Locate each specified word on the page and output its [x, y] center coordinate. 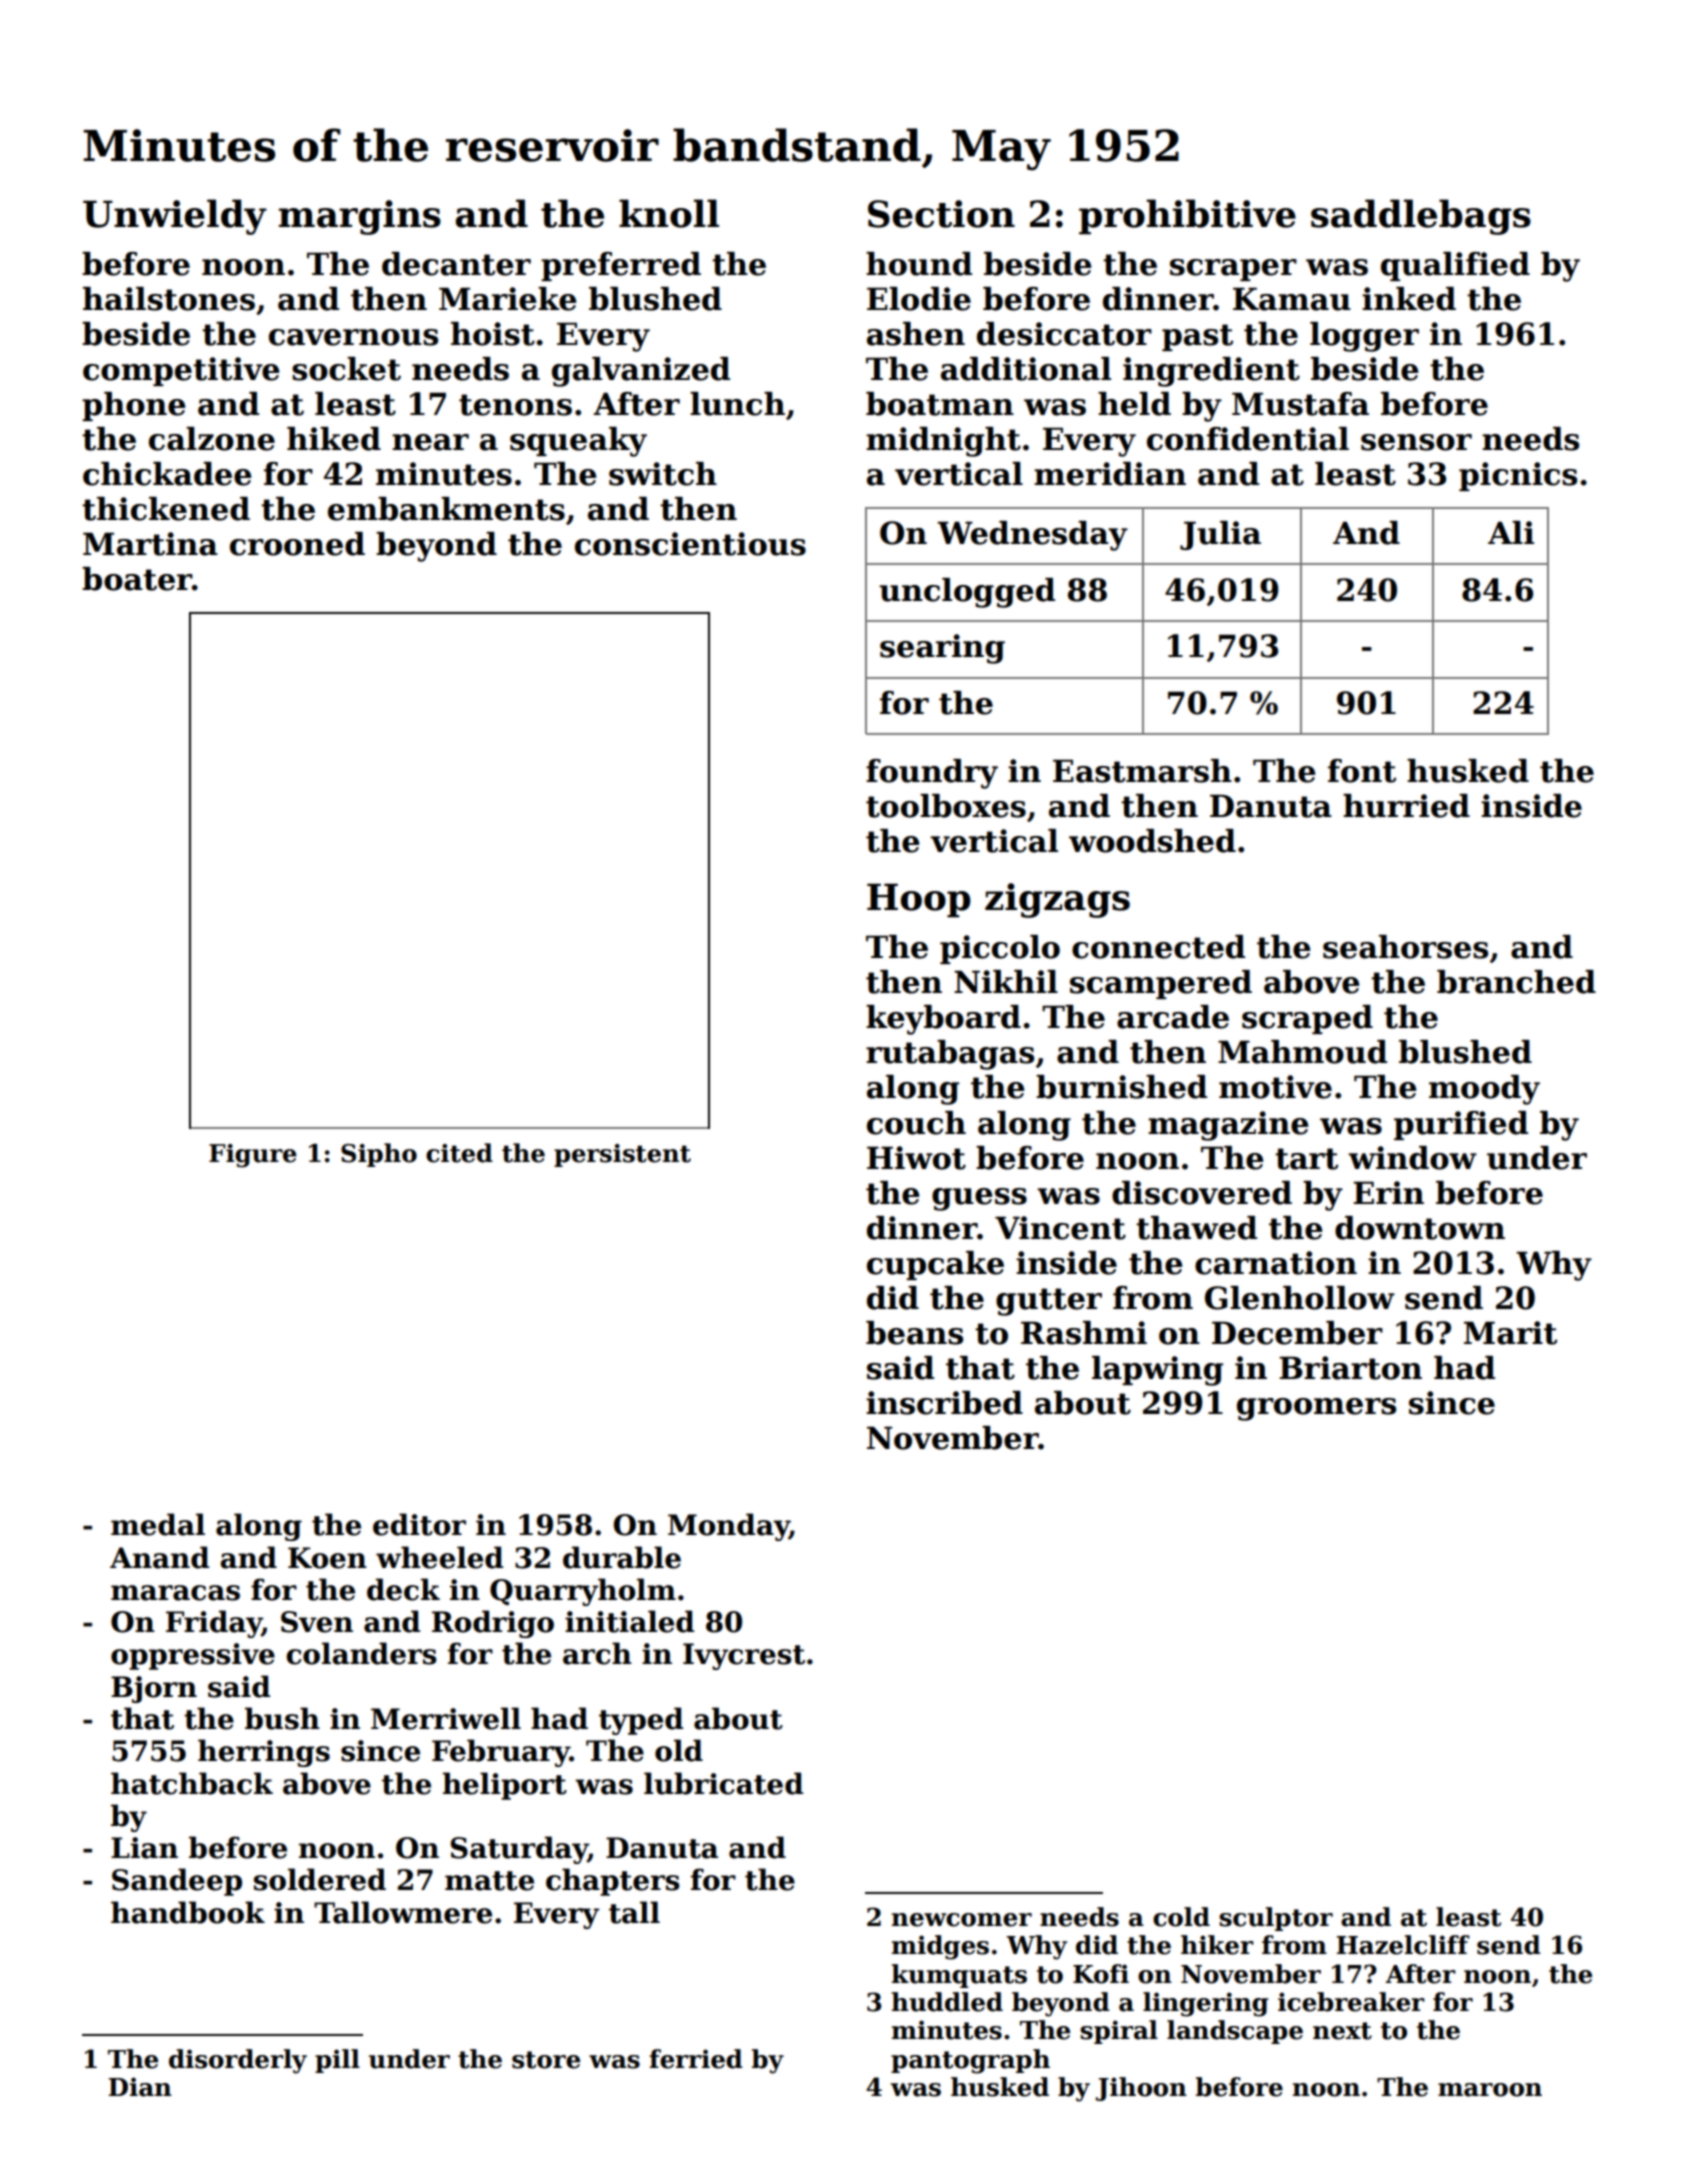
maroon [1490, 2090]
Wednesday [1032, 536]
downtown [1420, 1228]
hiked [334, 439]
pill [337, 2061]
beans [914, 1333]
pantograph [970, 2061]
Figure [253, 1156]
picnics [1518, 476]
